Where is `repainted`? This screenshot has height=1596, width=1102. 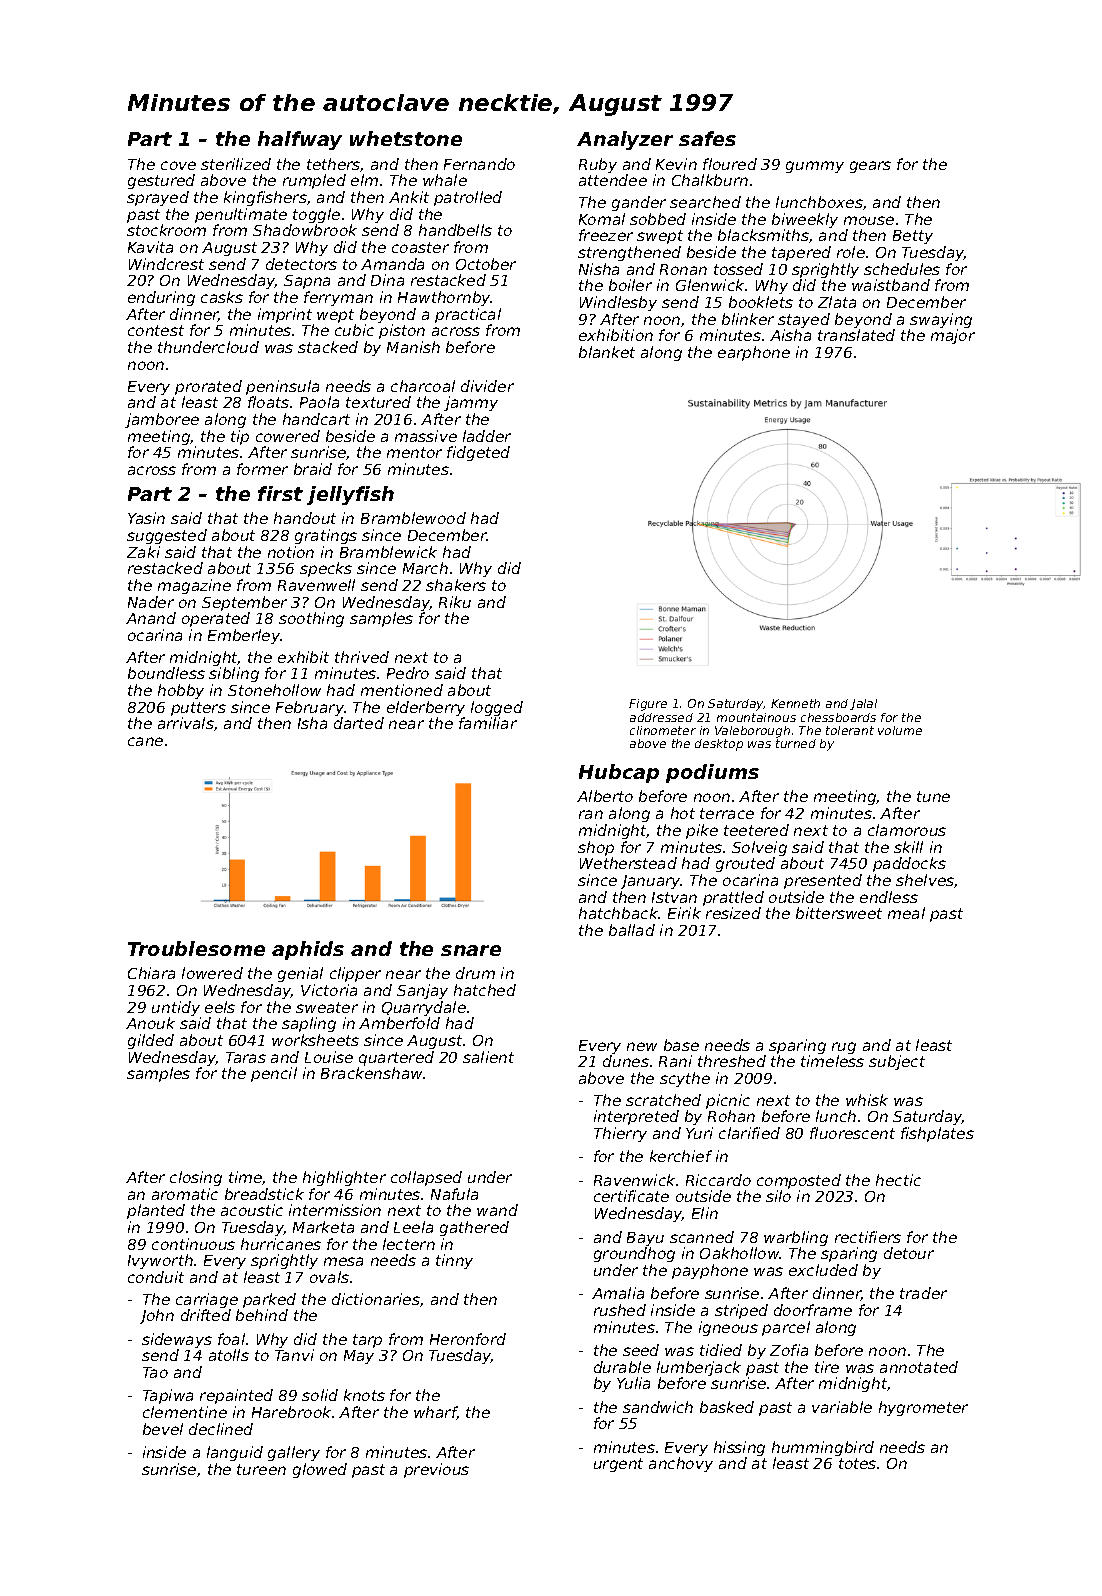
repainted is located at coordinates (236, 1396).
